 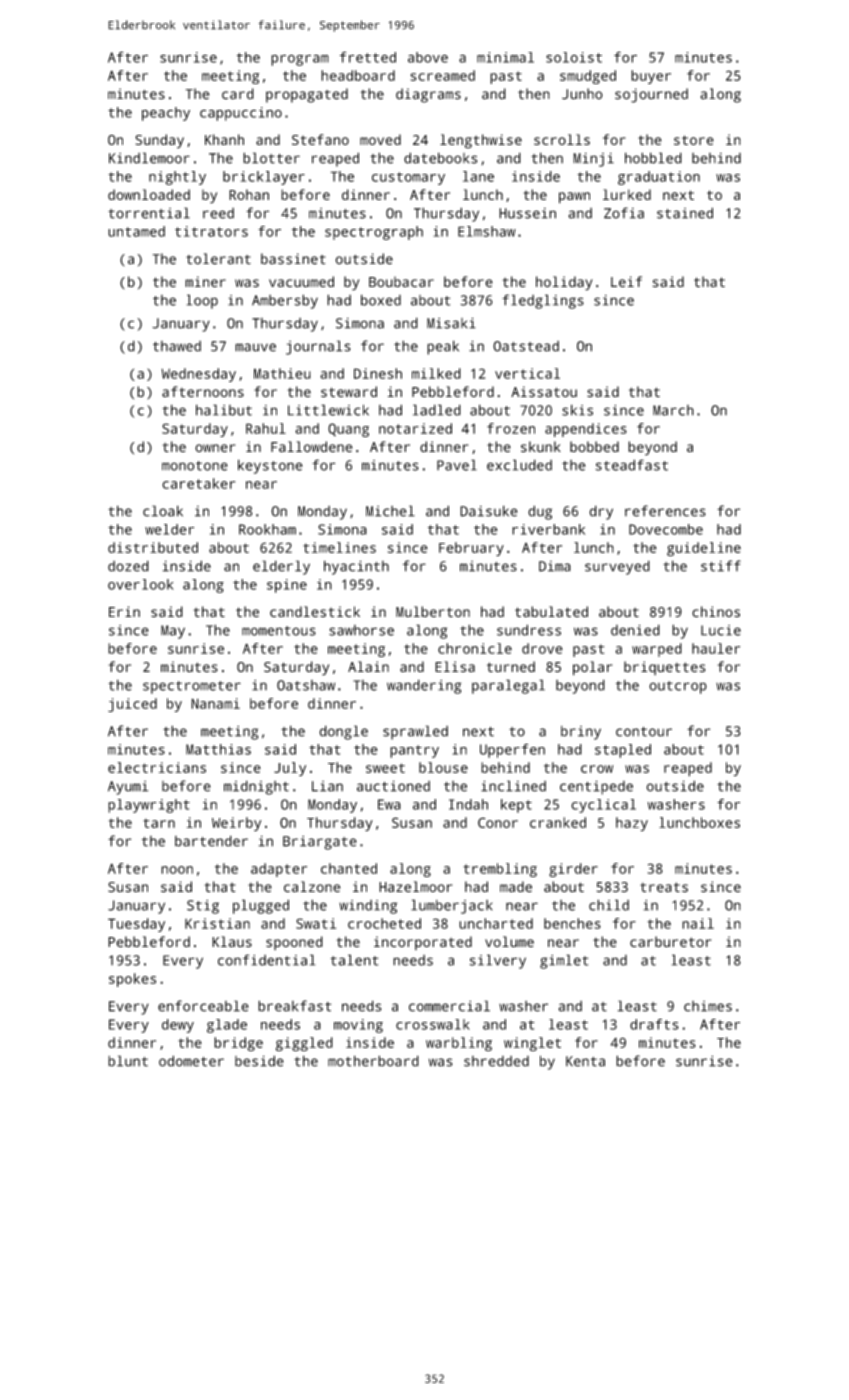 I want to click on volume, so click(x=509, y=941).
